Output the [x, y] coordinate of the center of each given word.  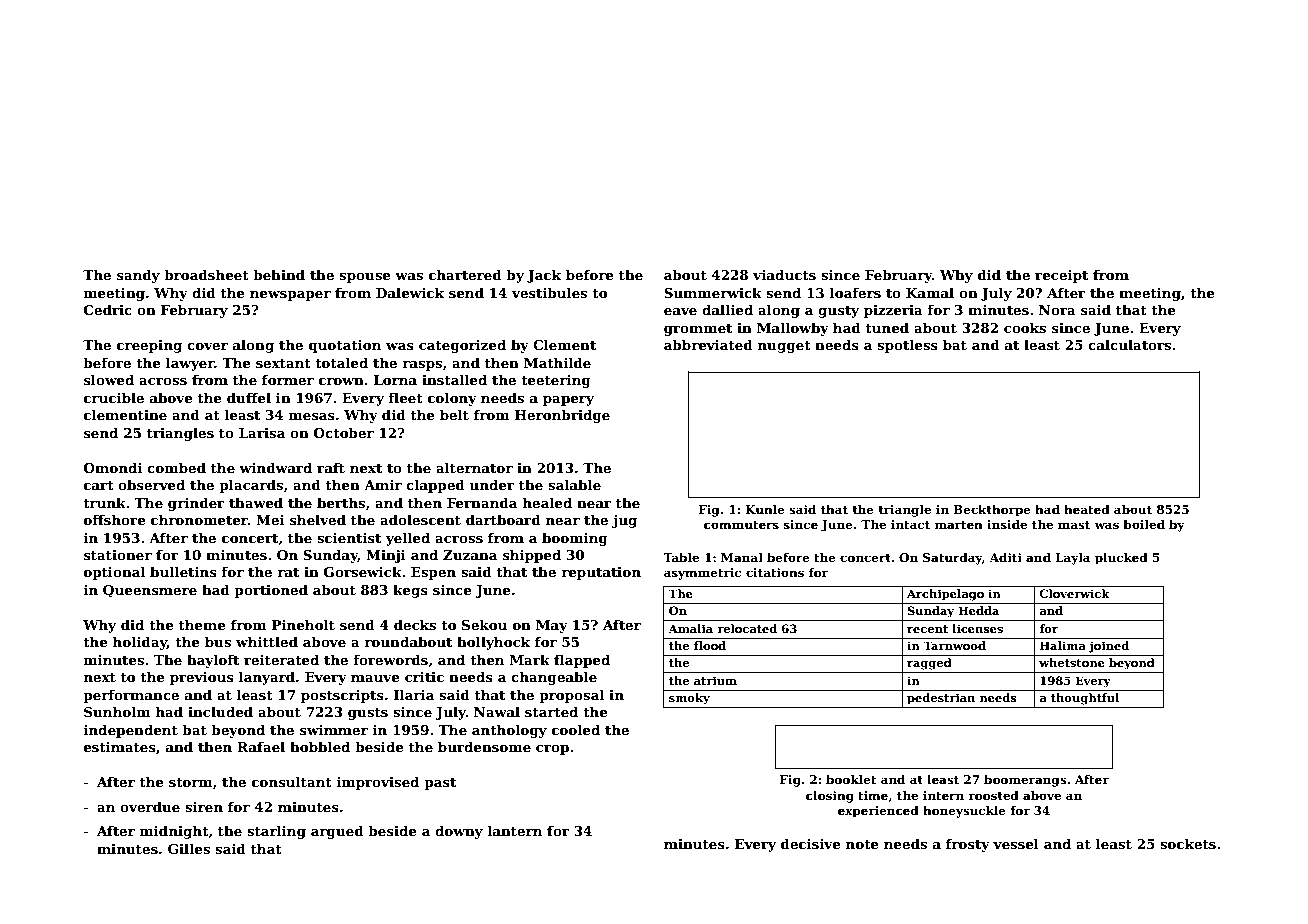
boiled [1144, 524]
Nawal [497, 711]
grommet [698, 330]
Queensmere [150, 591]
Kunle [765, 509]
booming [575, 539]
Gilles [189, 848]
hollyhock [494, 643]
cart [99, 485]
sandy [138, 276]
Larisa [262, 433]
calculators [1129, 344]
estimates [120, 747]
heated [1087, 509]
